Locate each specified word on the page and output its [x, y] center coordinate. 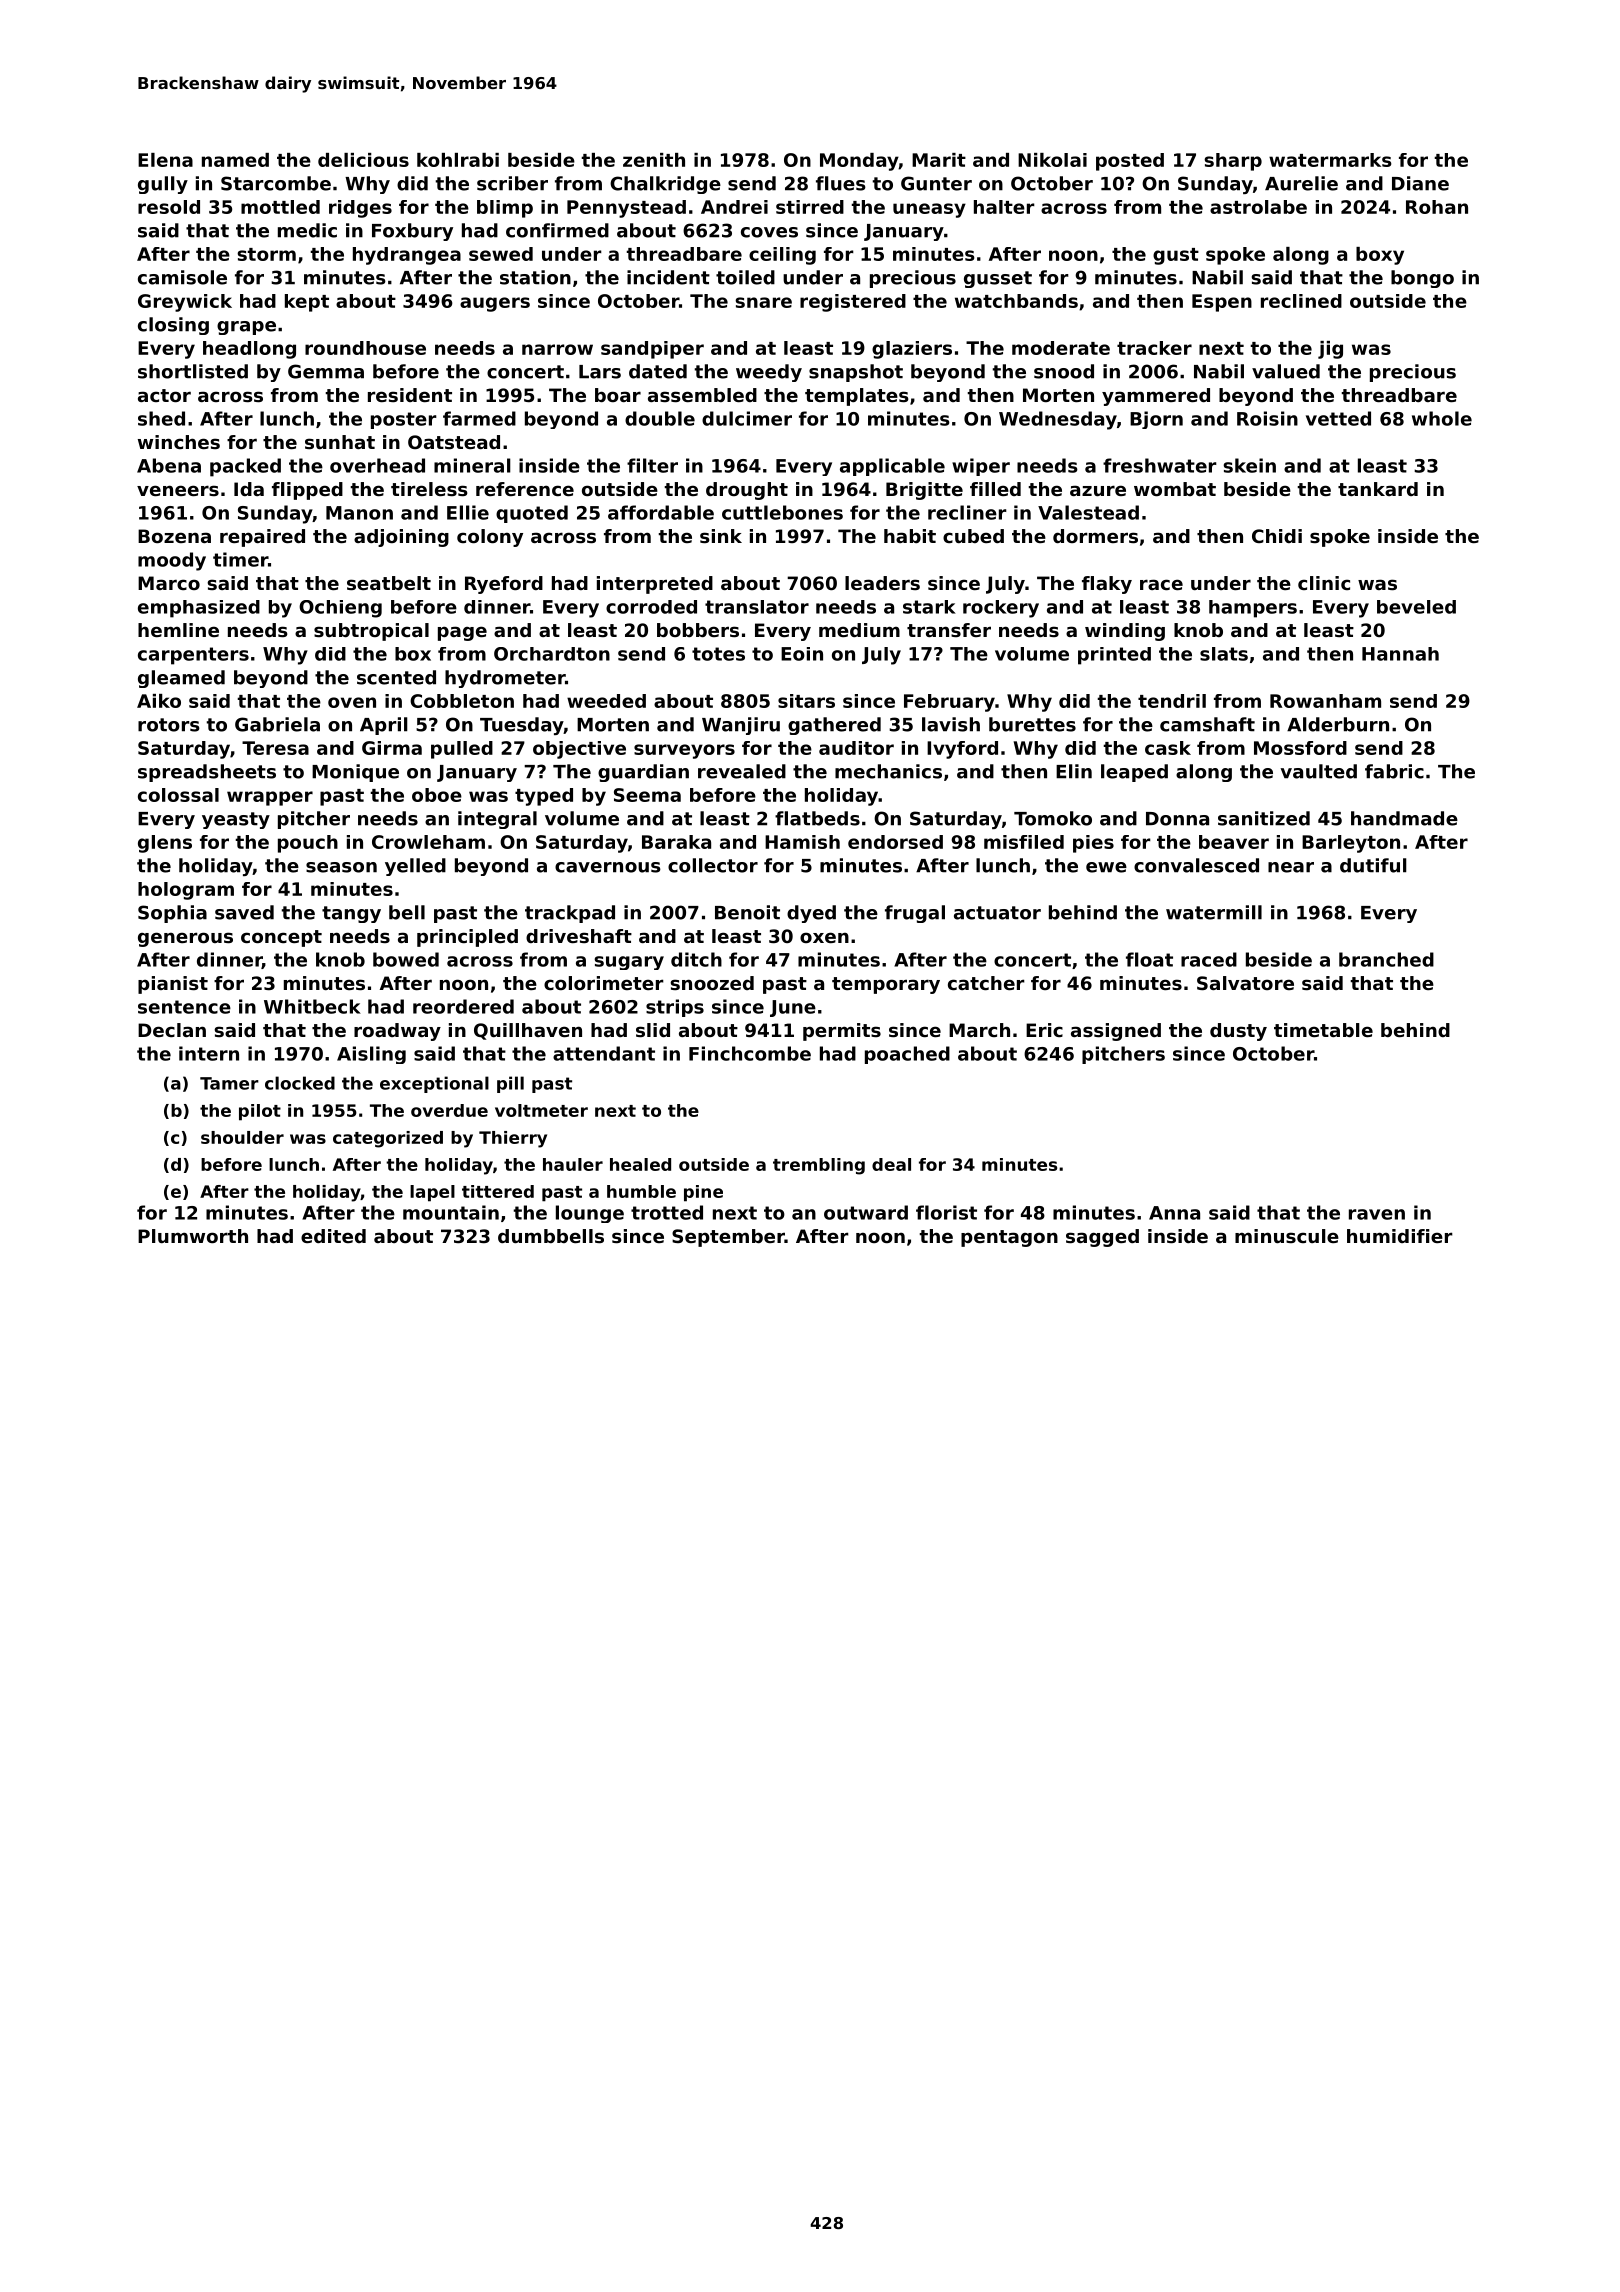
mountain [451, 1212]
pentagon [1009, 1238]
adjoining [401, 538]
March [979, 1030]
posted [1130, 162]
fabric [1394, 771]
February [949, 703]
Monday [859, 162]
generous [185, 939]
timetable [1323, 1030]
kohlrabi [458, 160]
